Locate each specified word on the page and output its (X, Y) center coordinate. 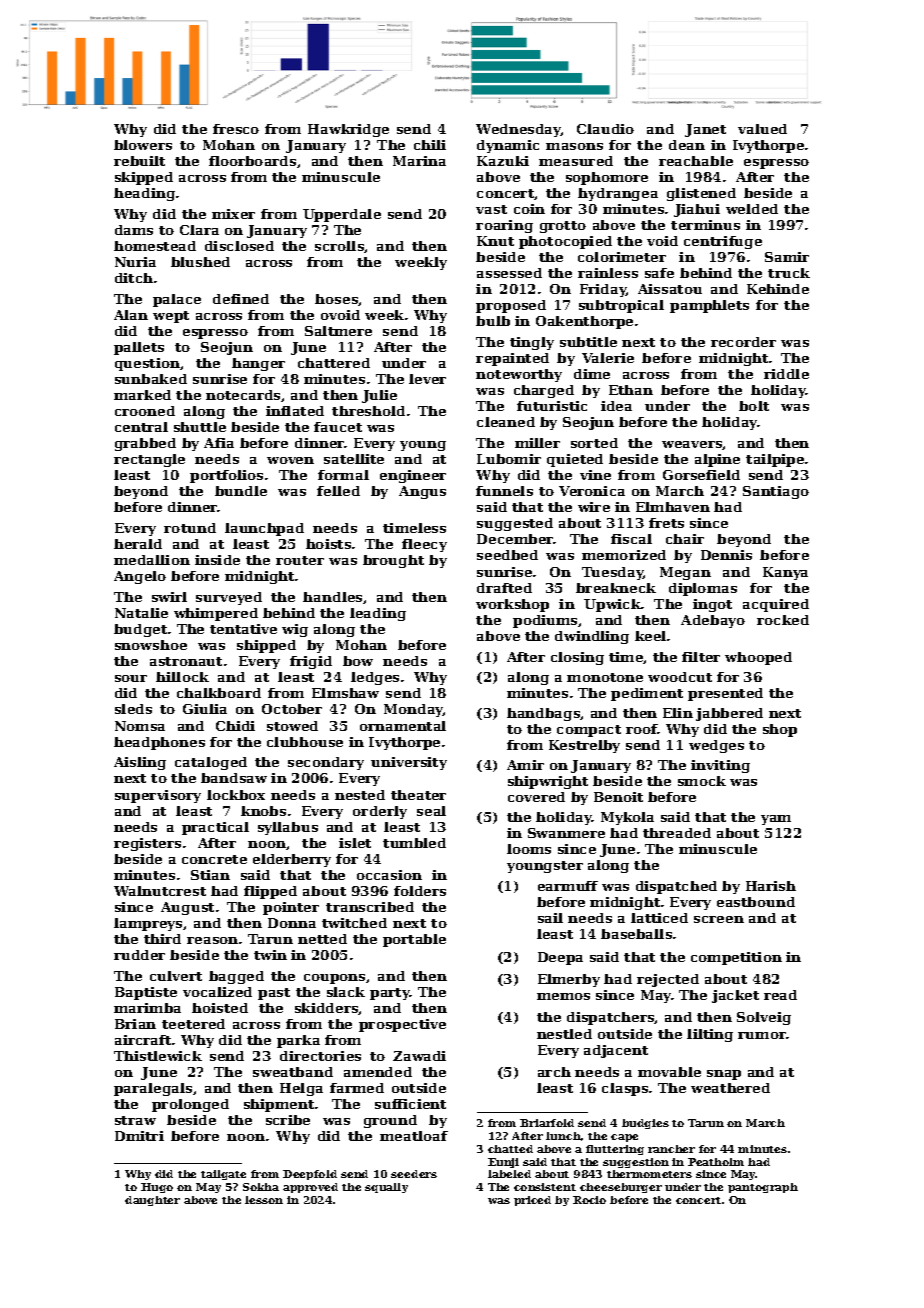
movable (669, 1072)
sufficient (410, 1104)
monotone (605, 677)
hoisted (220, 1008)
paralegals (153, 1089)
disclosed (239, 246)
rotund (190, 528)
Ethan (631, 390)
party (390, 994)
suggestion (636, 1163)
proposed (511, 306)
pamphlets (709, 306)
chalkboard (219, 693)
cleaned (506, 422)
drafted (504, 588)
